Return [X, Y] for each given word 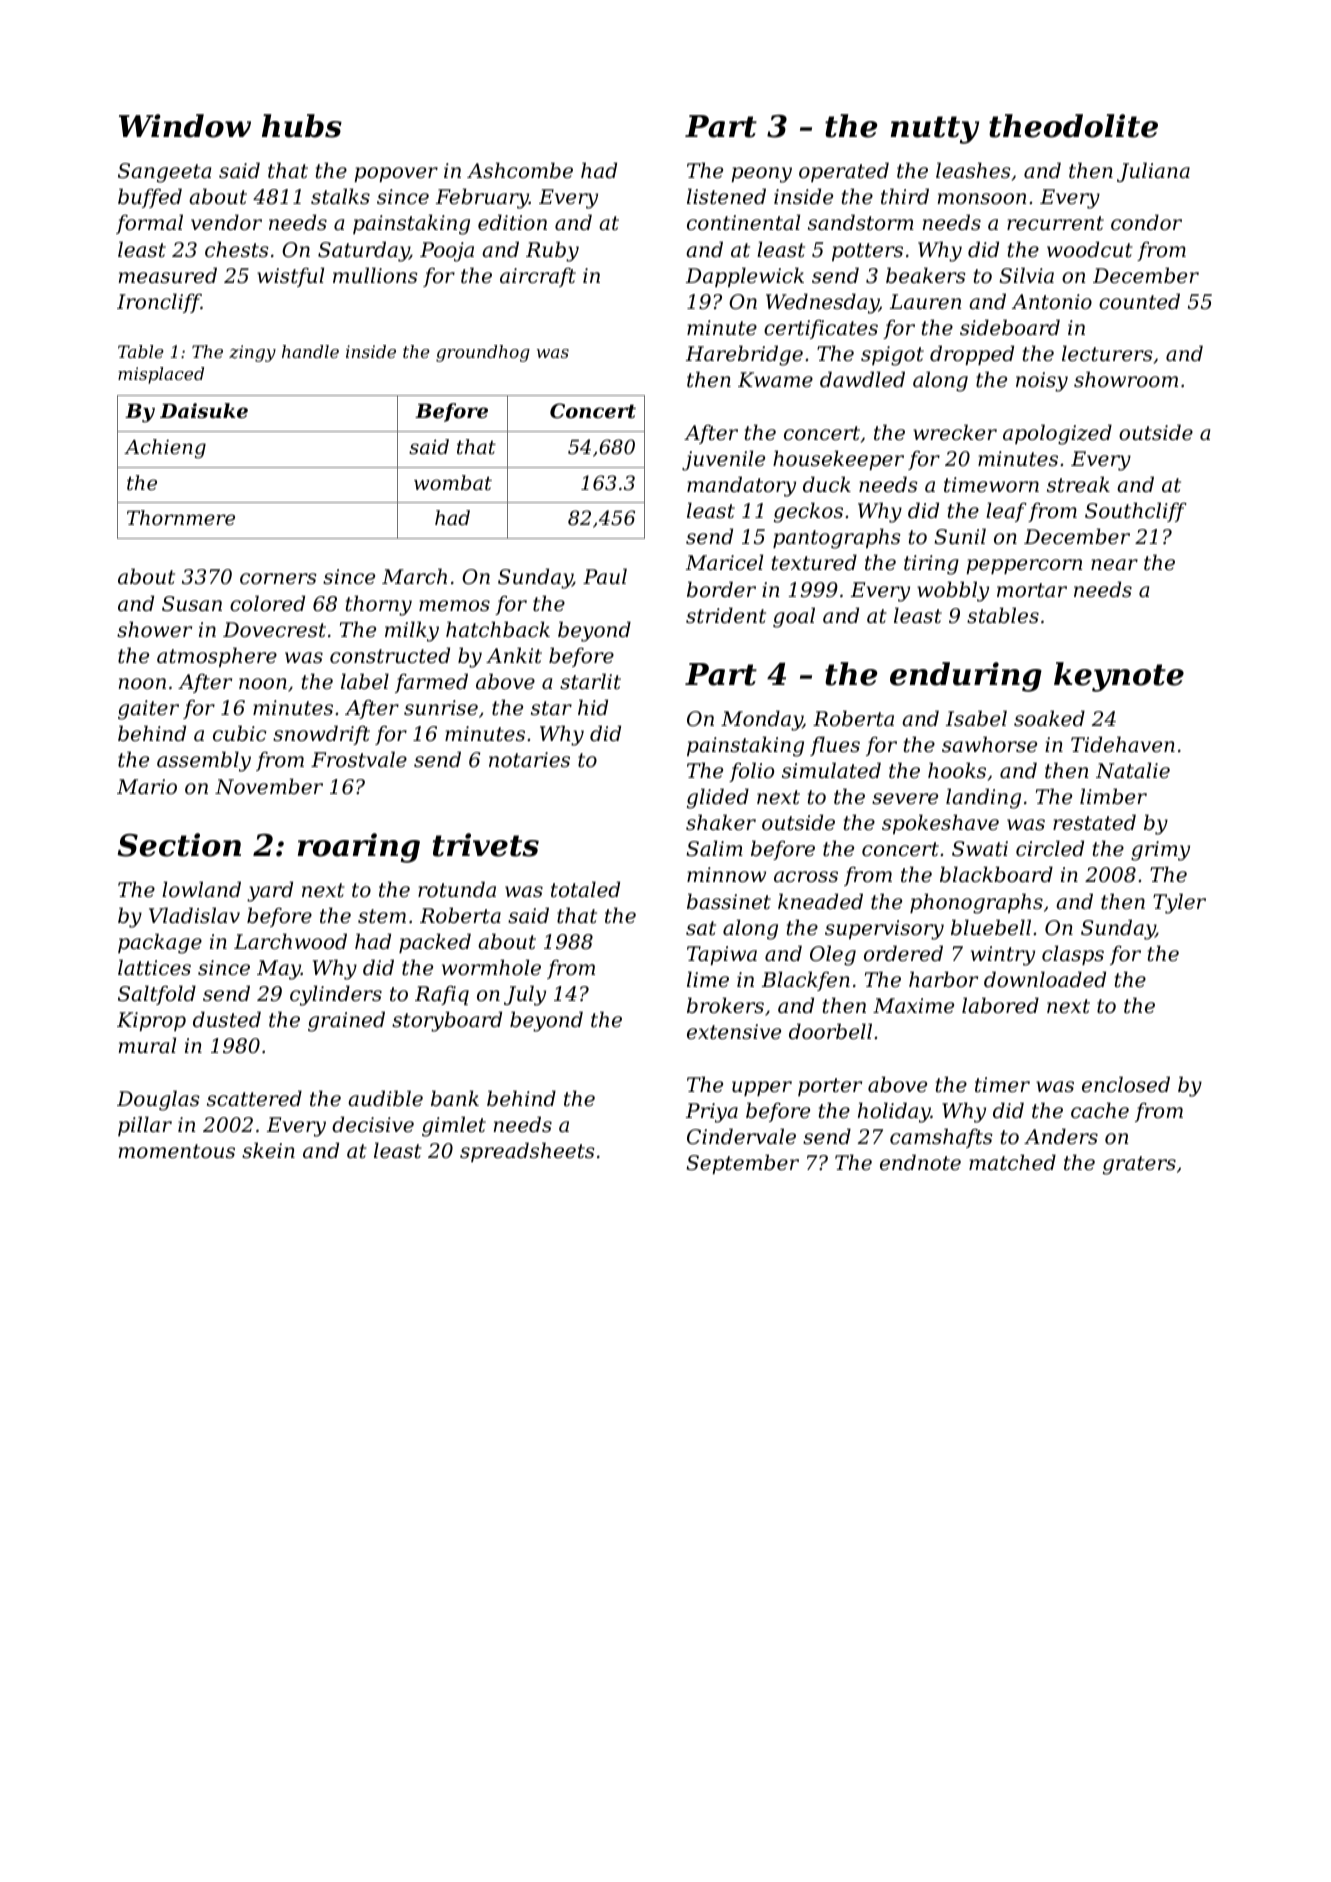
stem [382, 916]
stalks [340, 196]
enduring [966, 677]
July [525, 995]
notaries [529, 760]
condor [1146, 222]
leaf [1006, 512]
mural [147, 1045]
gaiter [148, 710]
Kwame [775, 380]
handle [310, 351]
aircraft [538, 277]
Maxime [913, 1006]
